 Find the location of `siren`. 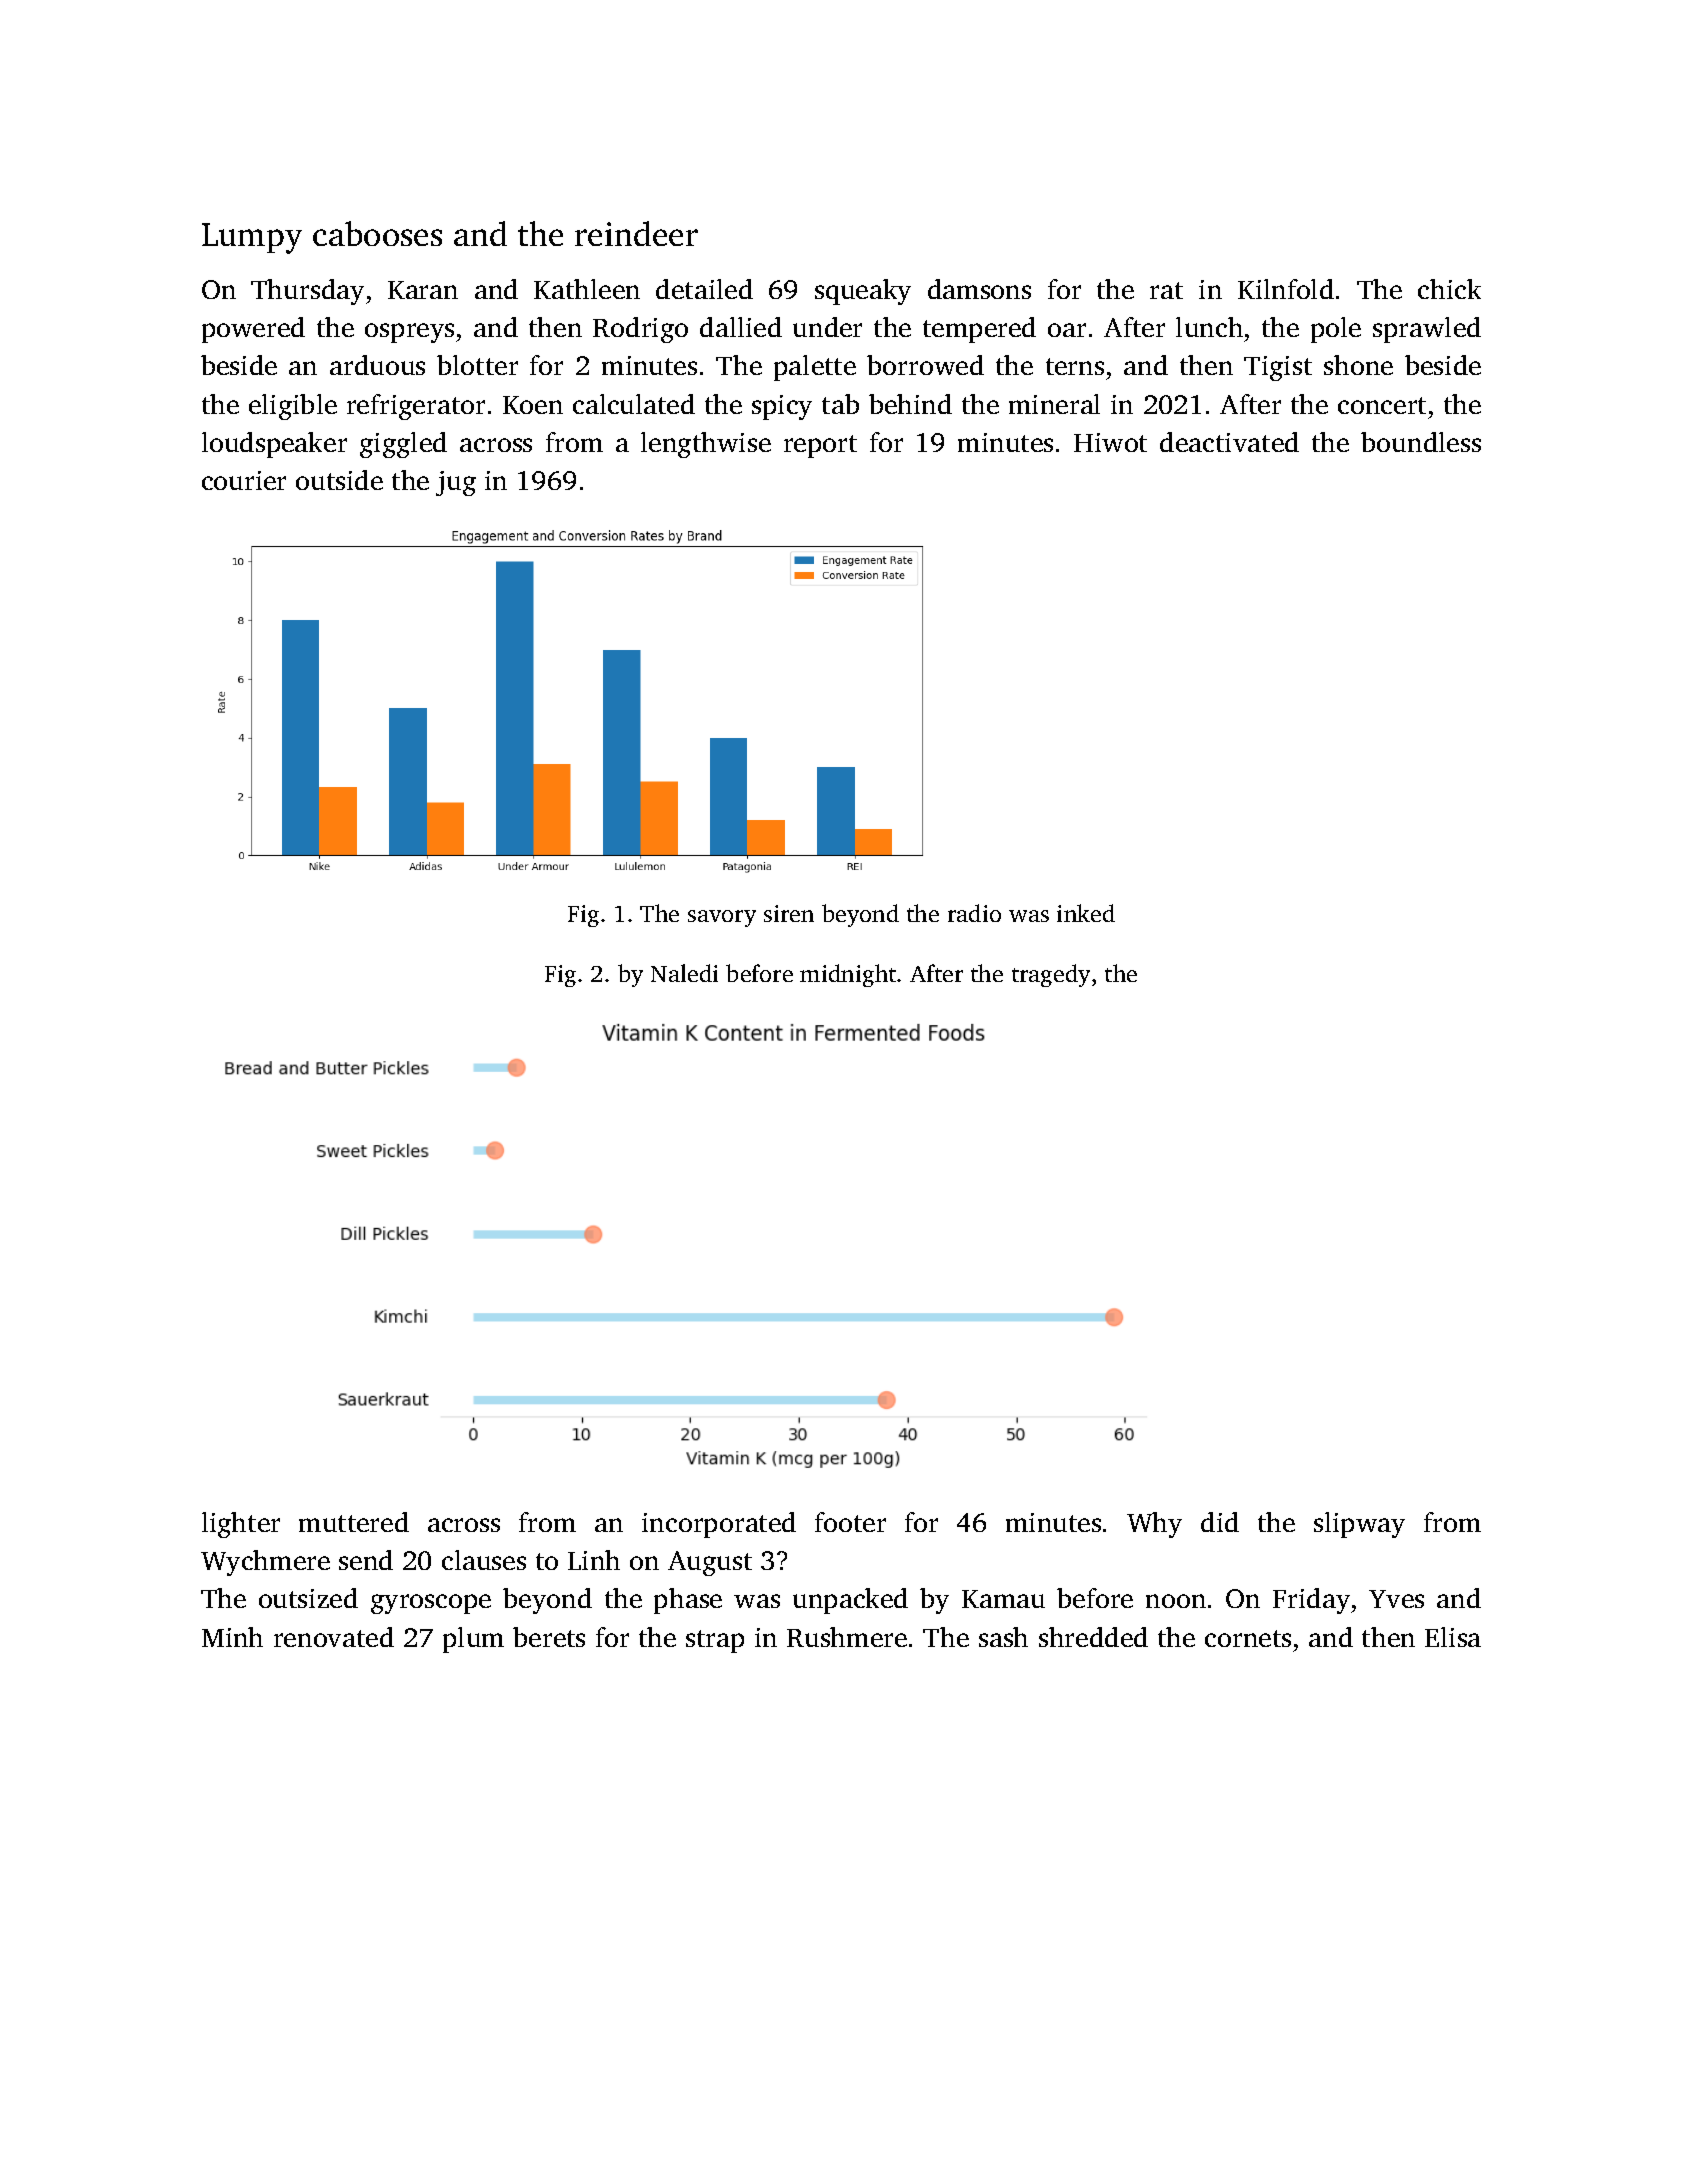

siren is located at coordinates (789, 913).
